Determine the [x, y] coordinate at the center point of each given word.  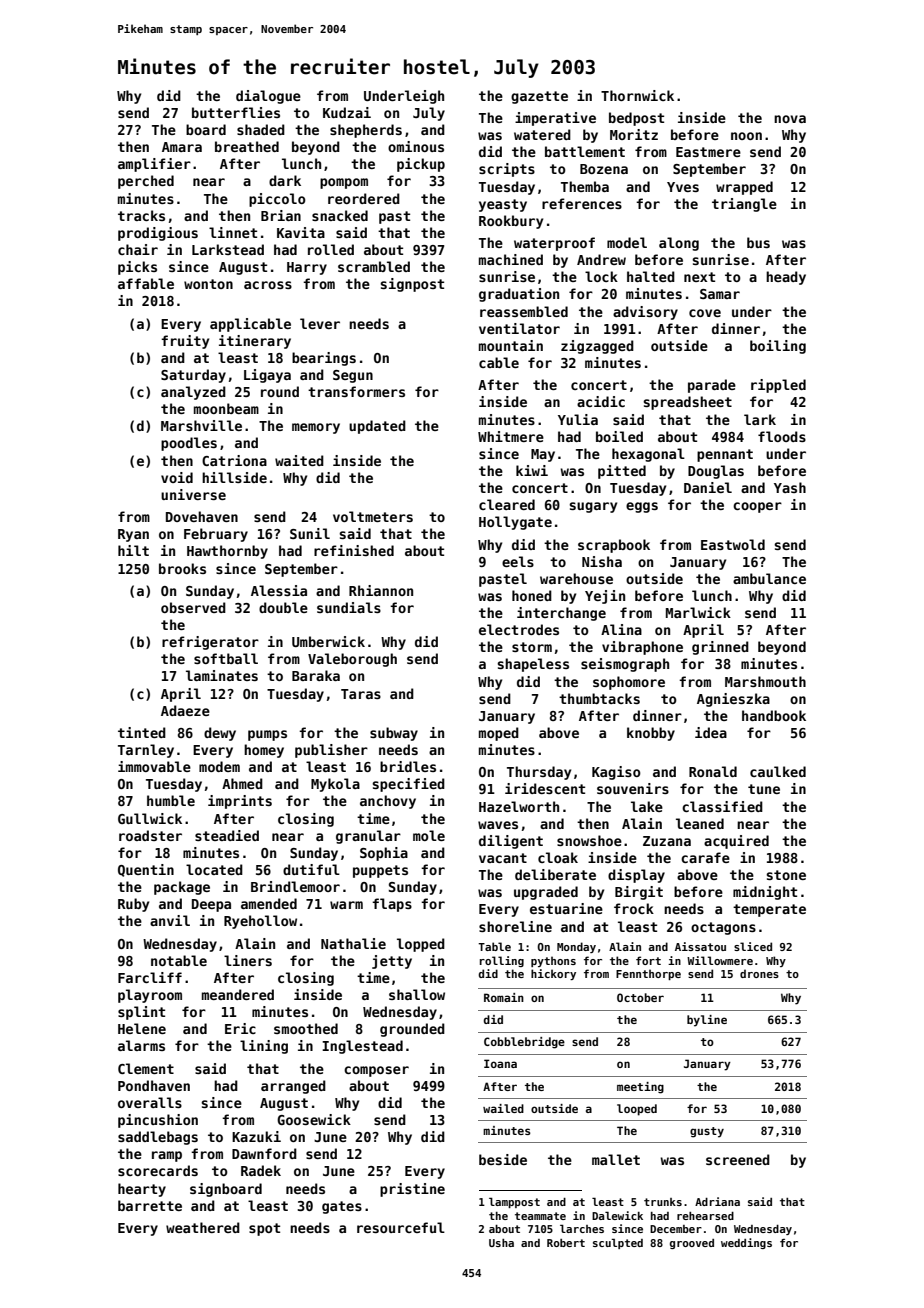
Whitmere [511, 436]
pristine [412, 1190]
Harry [307, 268]
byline [707, 1021]
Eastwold [733, 544]
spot [264, 1229]
